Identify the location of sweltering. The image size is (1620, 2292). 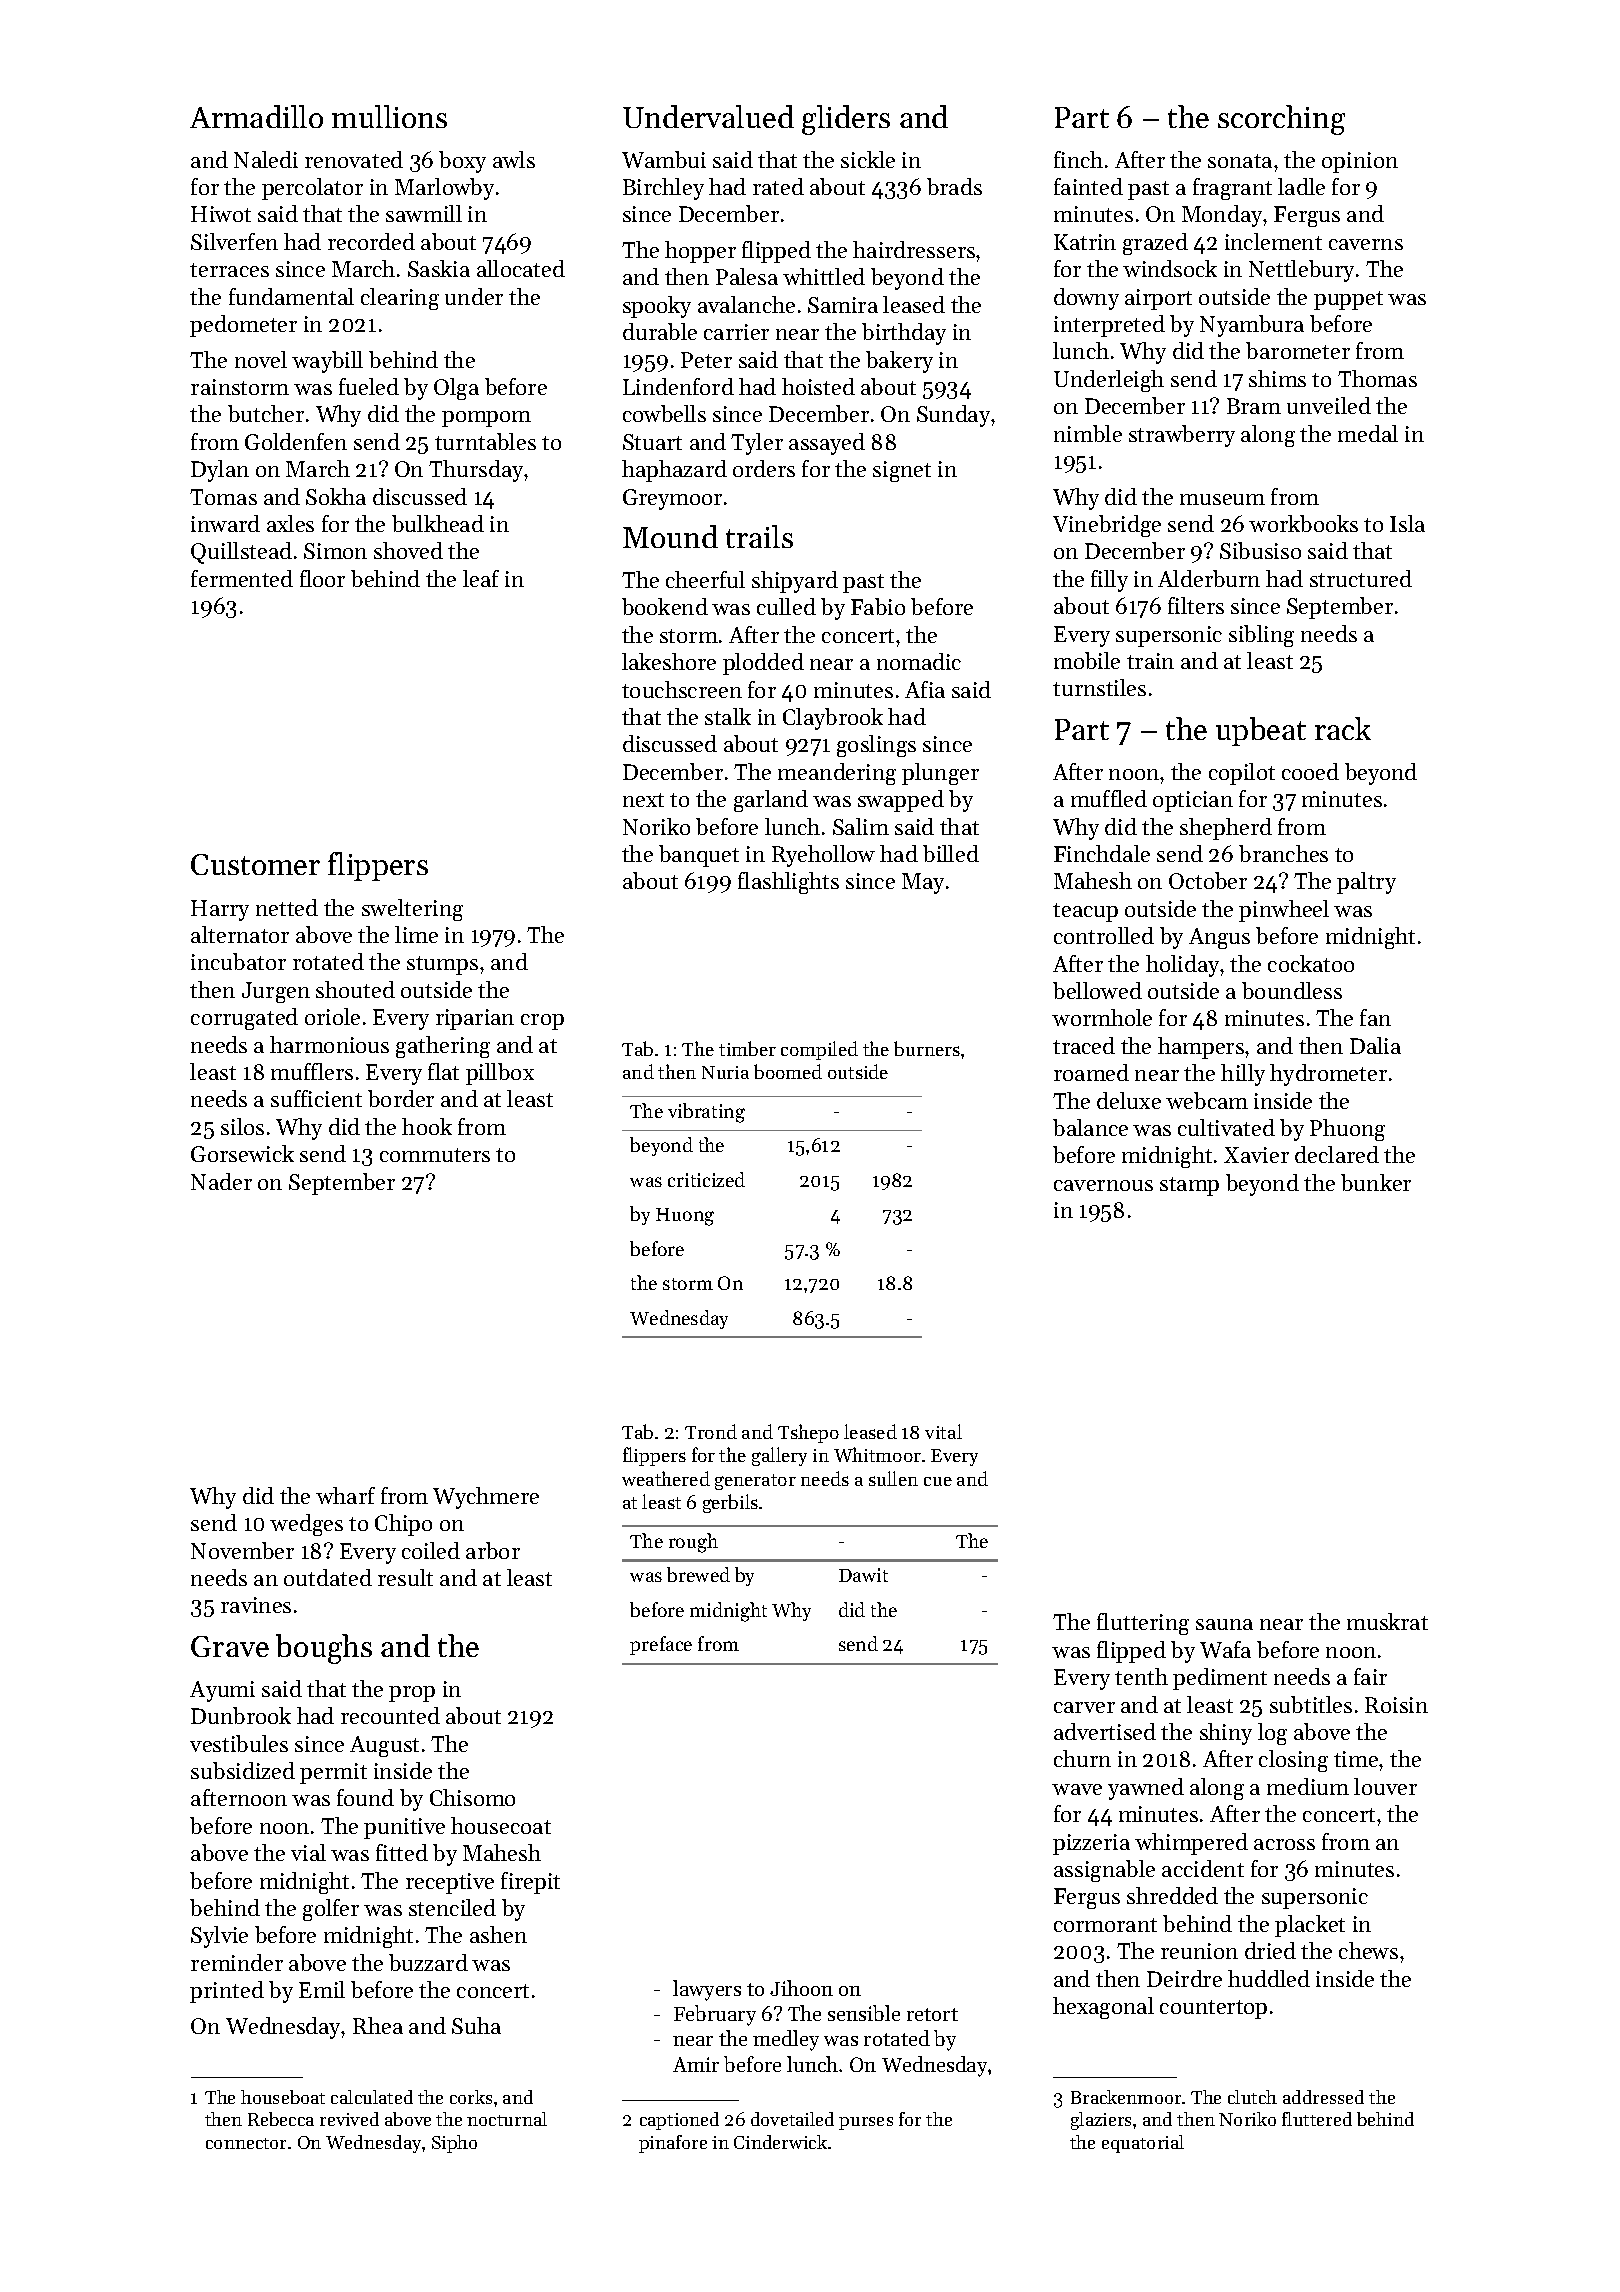
(412, 910).
